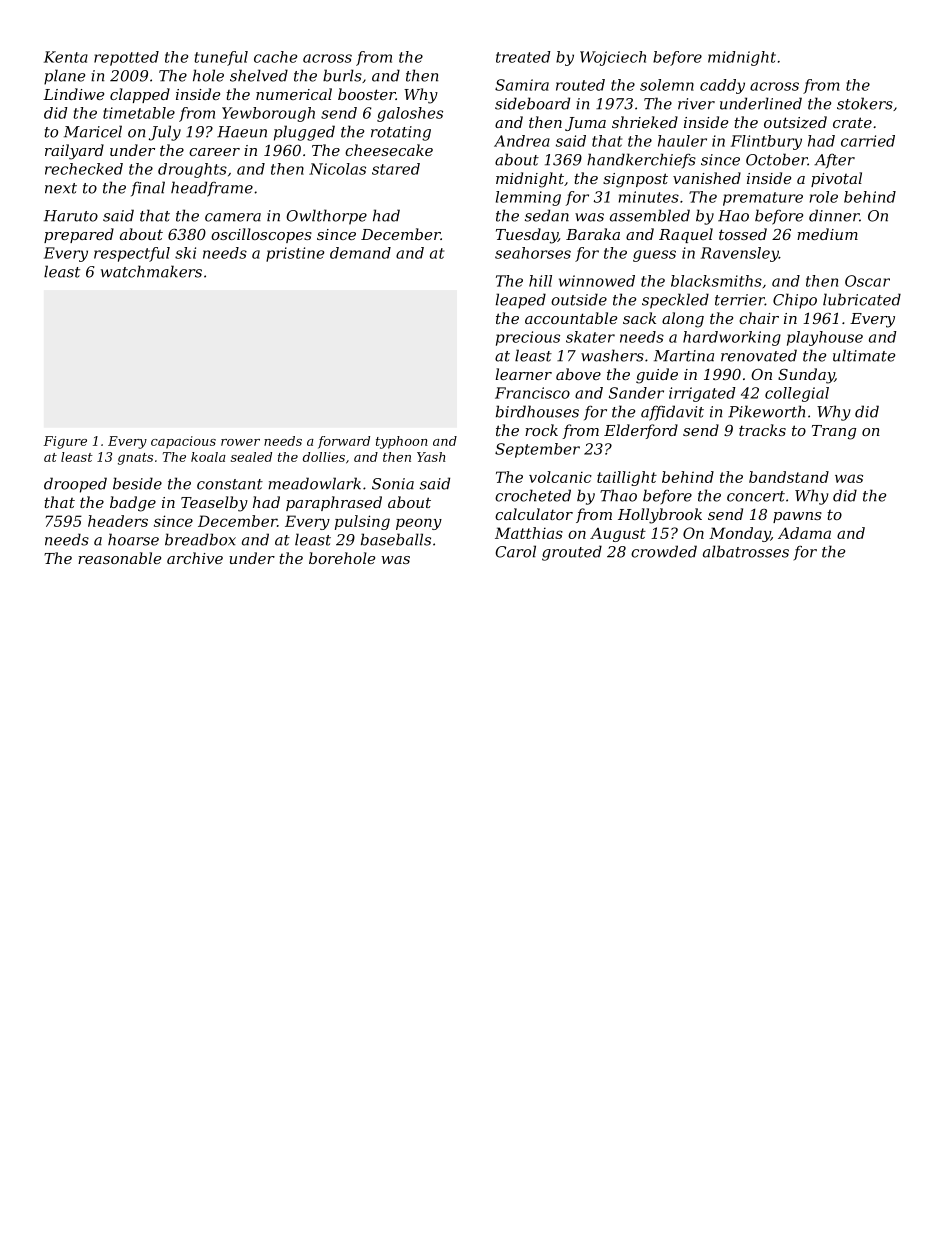 This screenshot has height=1233, width=952. Describe the element at coordinates (722, 86) in the screenshot. I see `caddy` at that location.
